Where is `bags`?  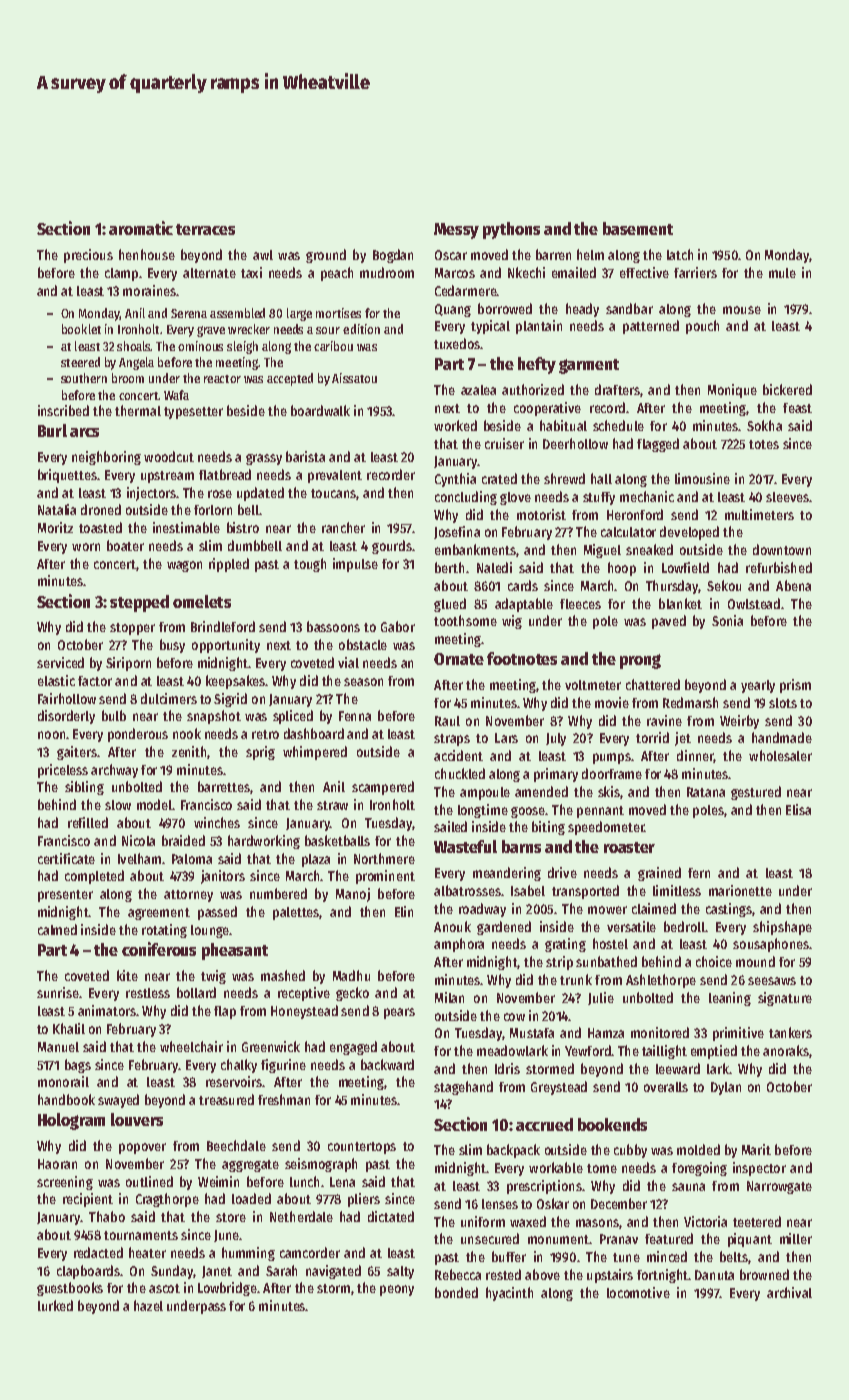
bags is located at coordinates (78, 1066).
